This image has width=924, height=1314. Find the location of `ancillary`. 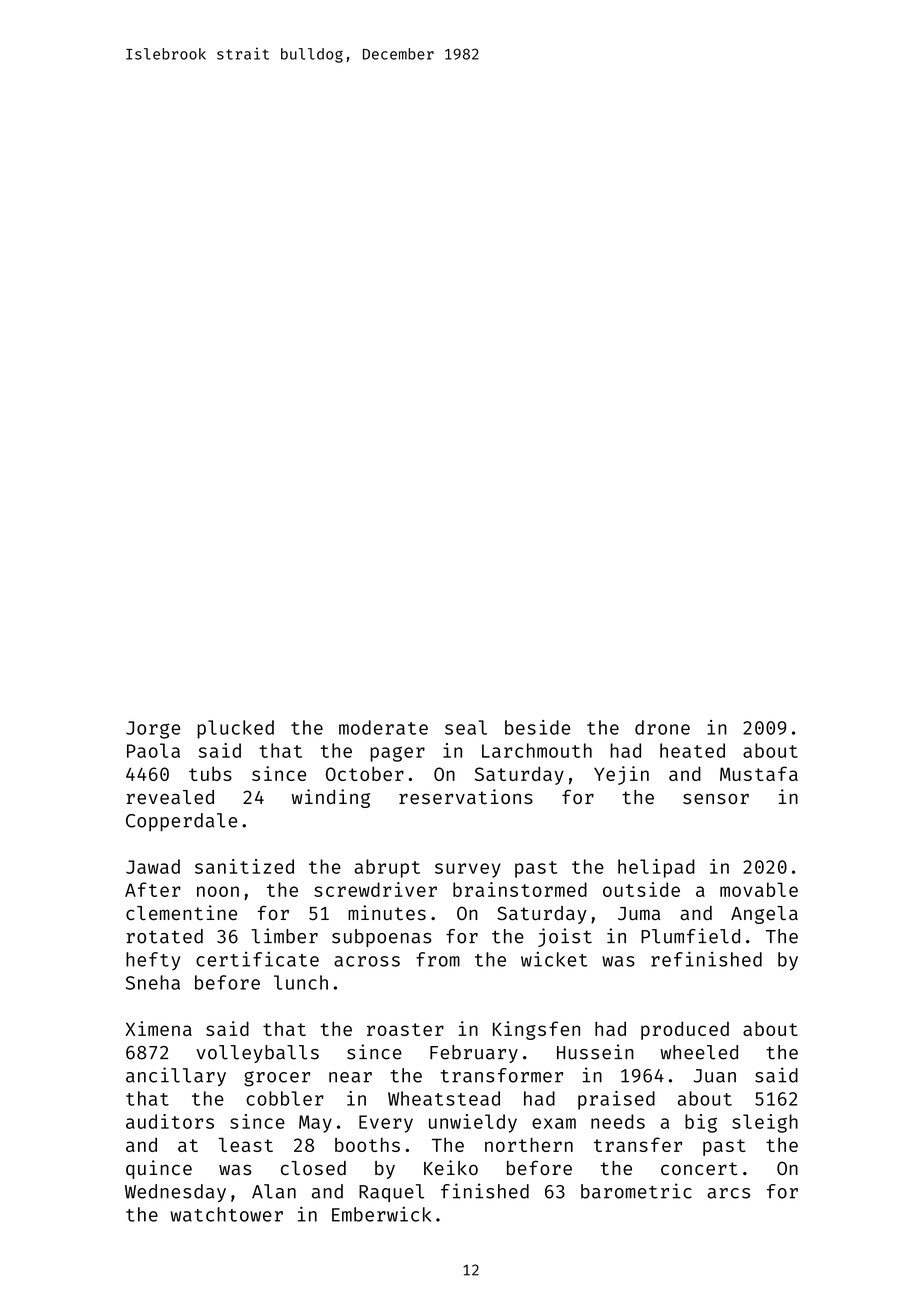

ancillary is located at coordinates (176, 1076).
